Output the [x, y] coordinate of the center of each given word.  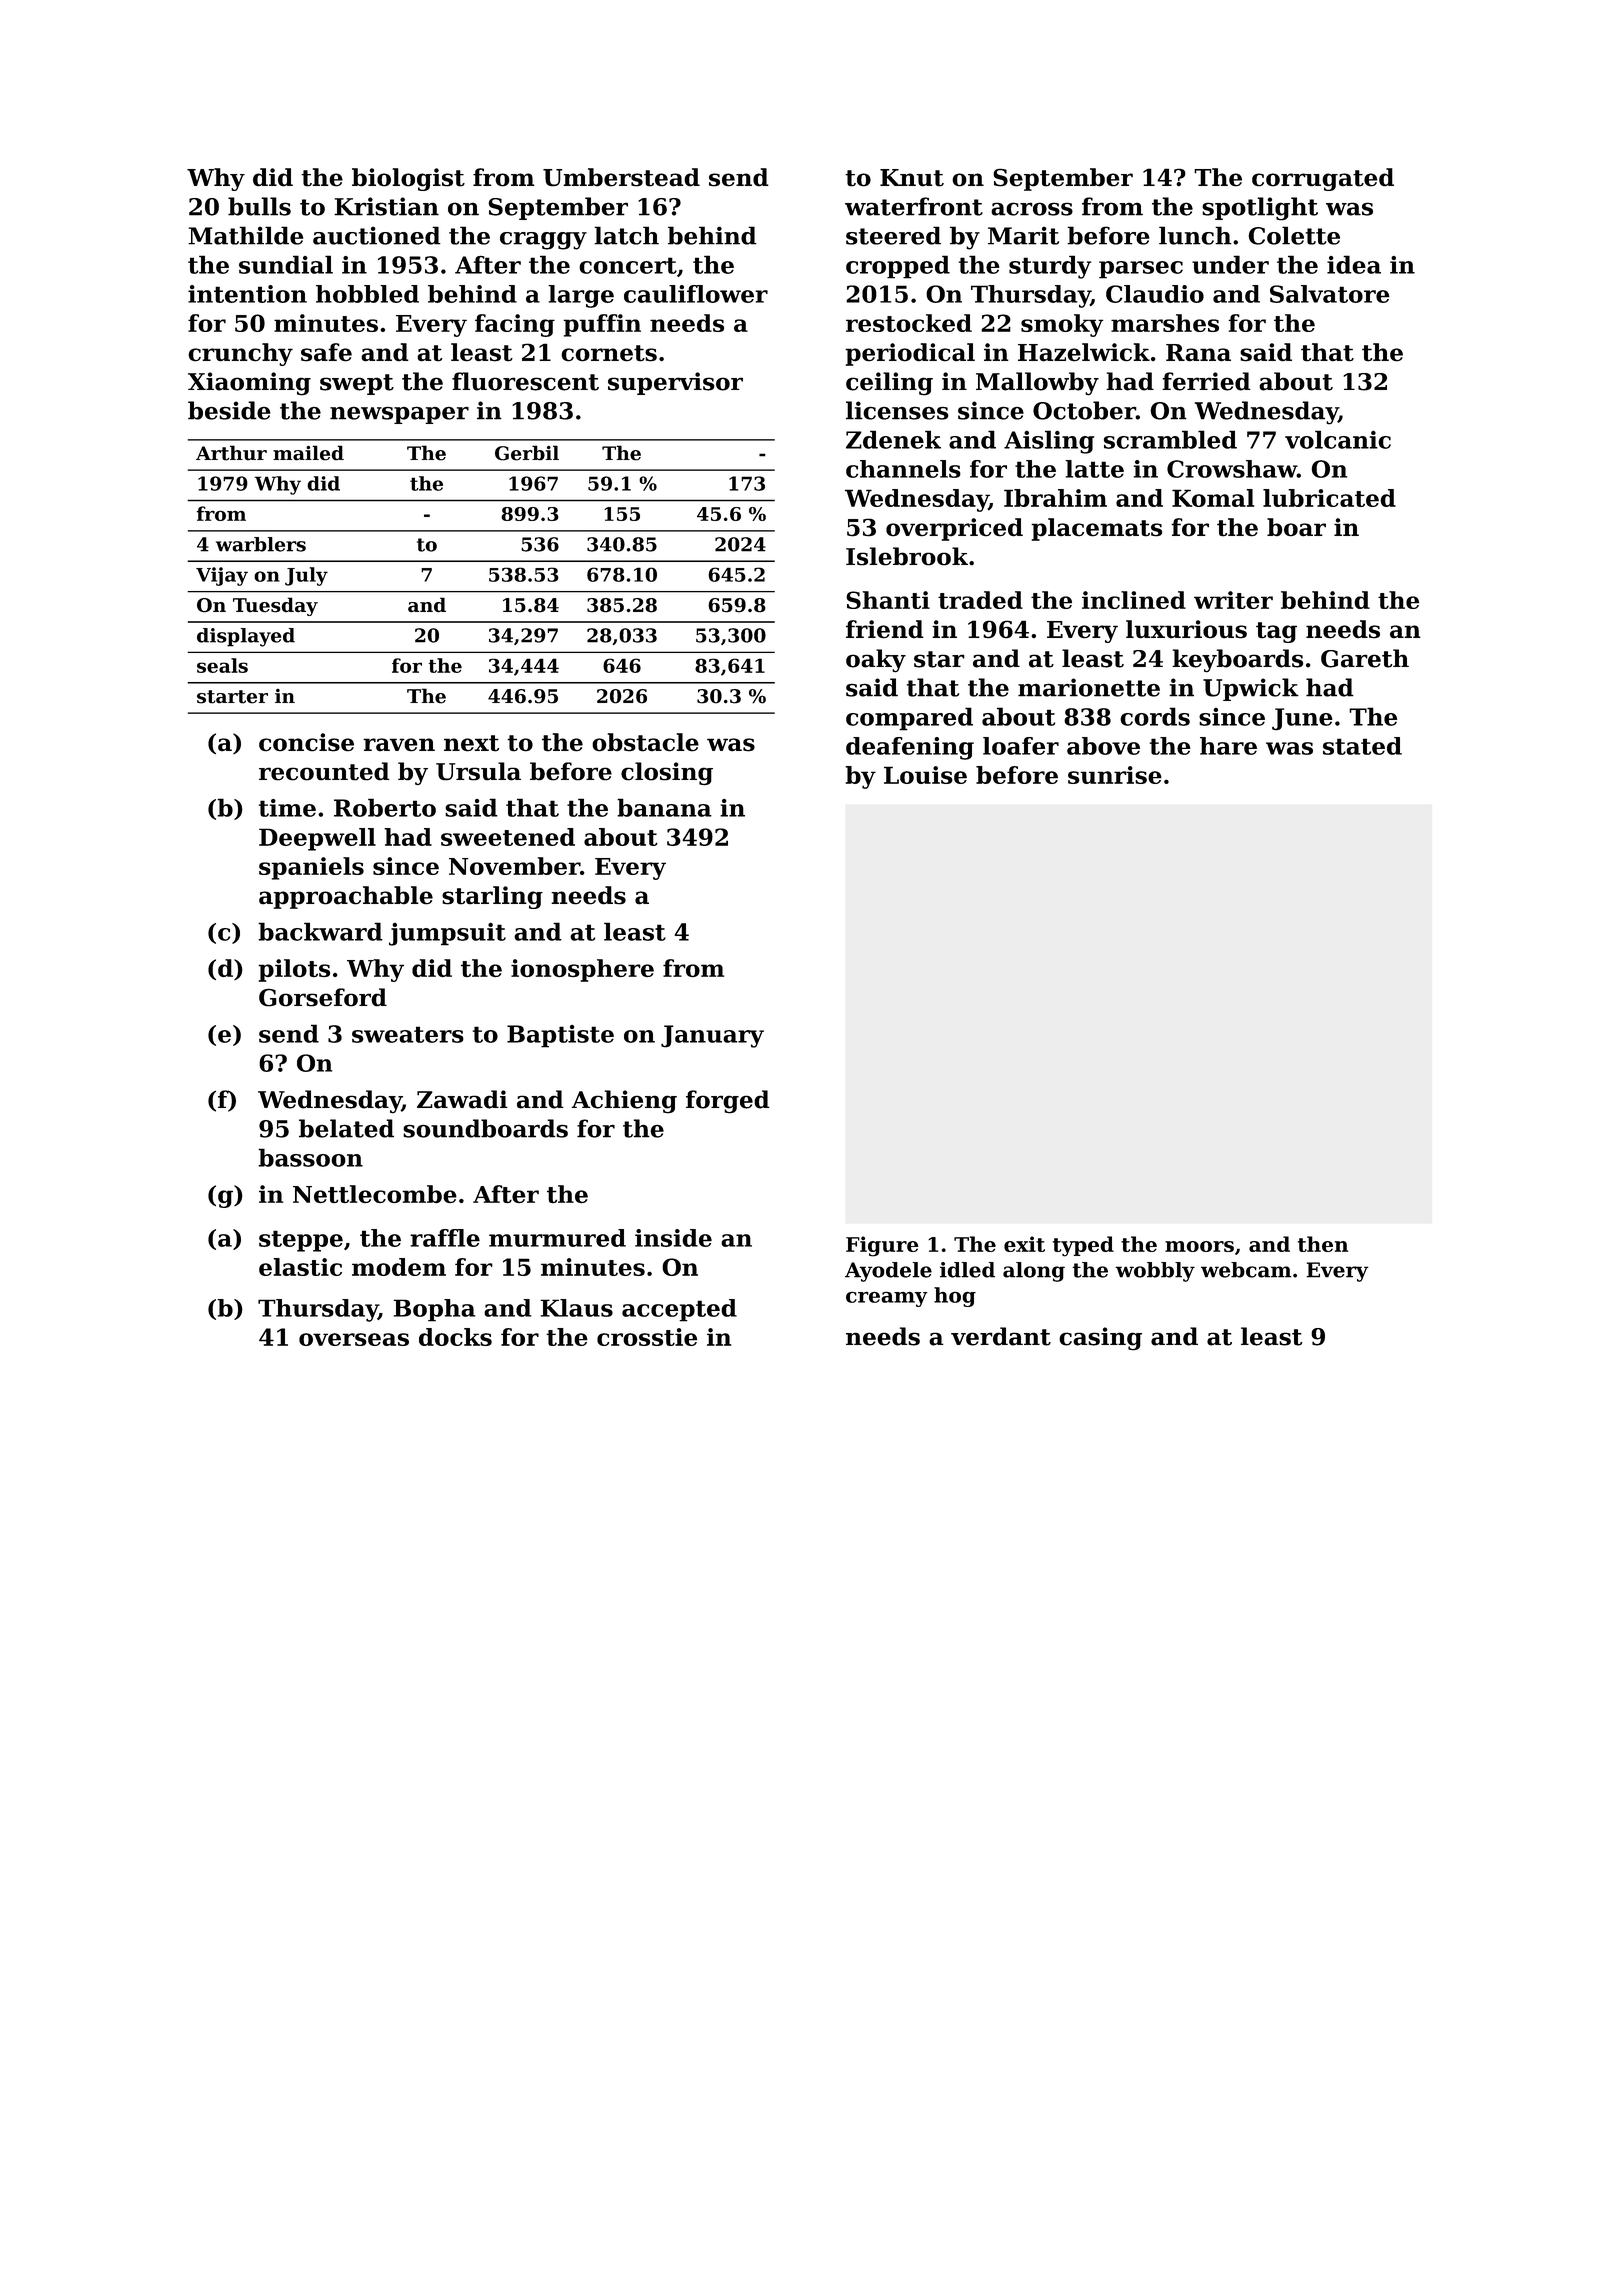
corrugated [1323, 179]
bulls [259, 206]
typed [1083, 1246]
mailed [308, 453]
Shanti [888, 600]
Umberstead [621, 177]
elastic [300, 1267]
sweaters [408, 1034]
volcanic [1338, 439]
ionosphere [582, 970]
